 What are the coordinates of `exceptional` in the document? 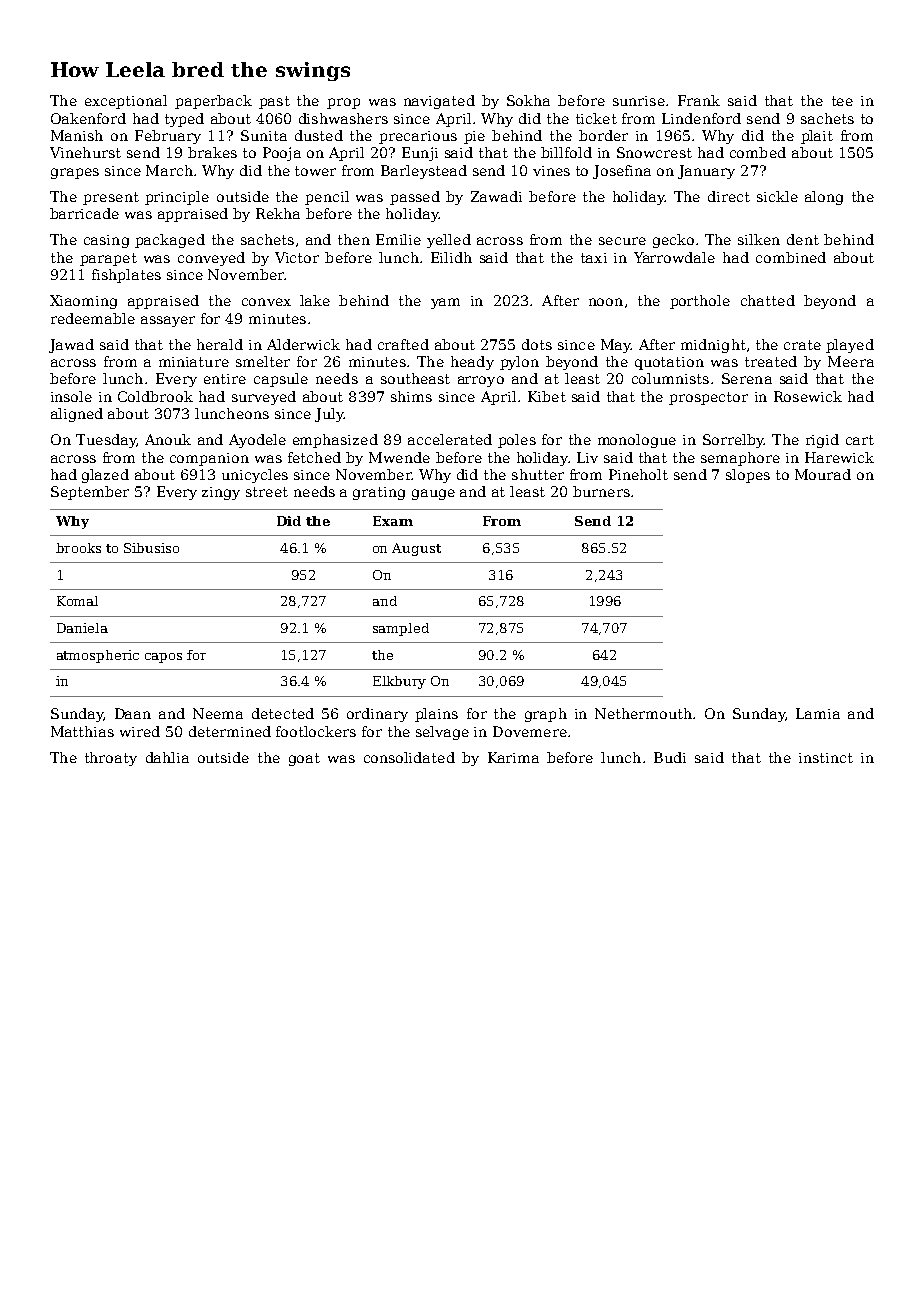 It's located at (126, 102).
